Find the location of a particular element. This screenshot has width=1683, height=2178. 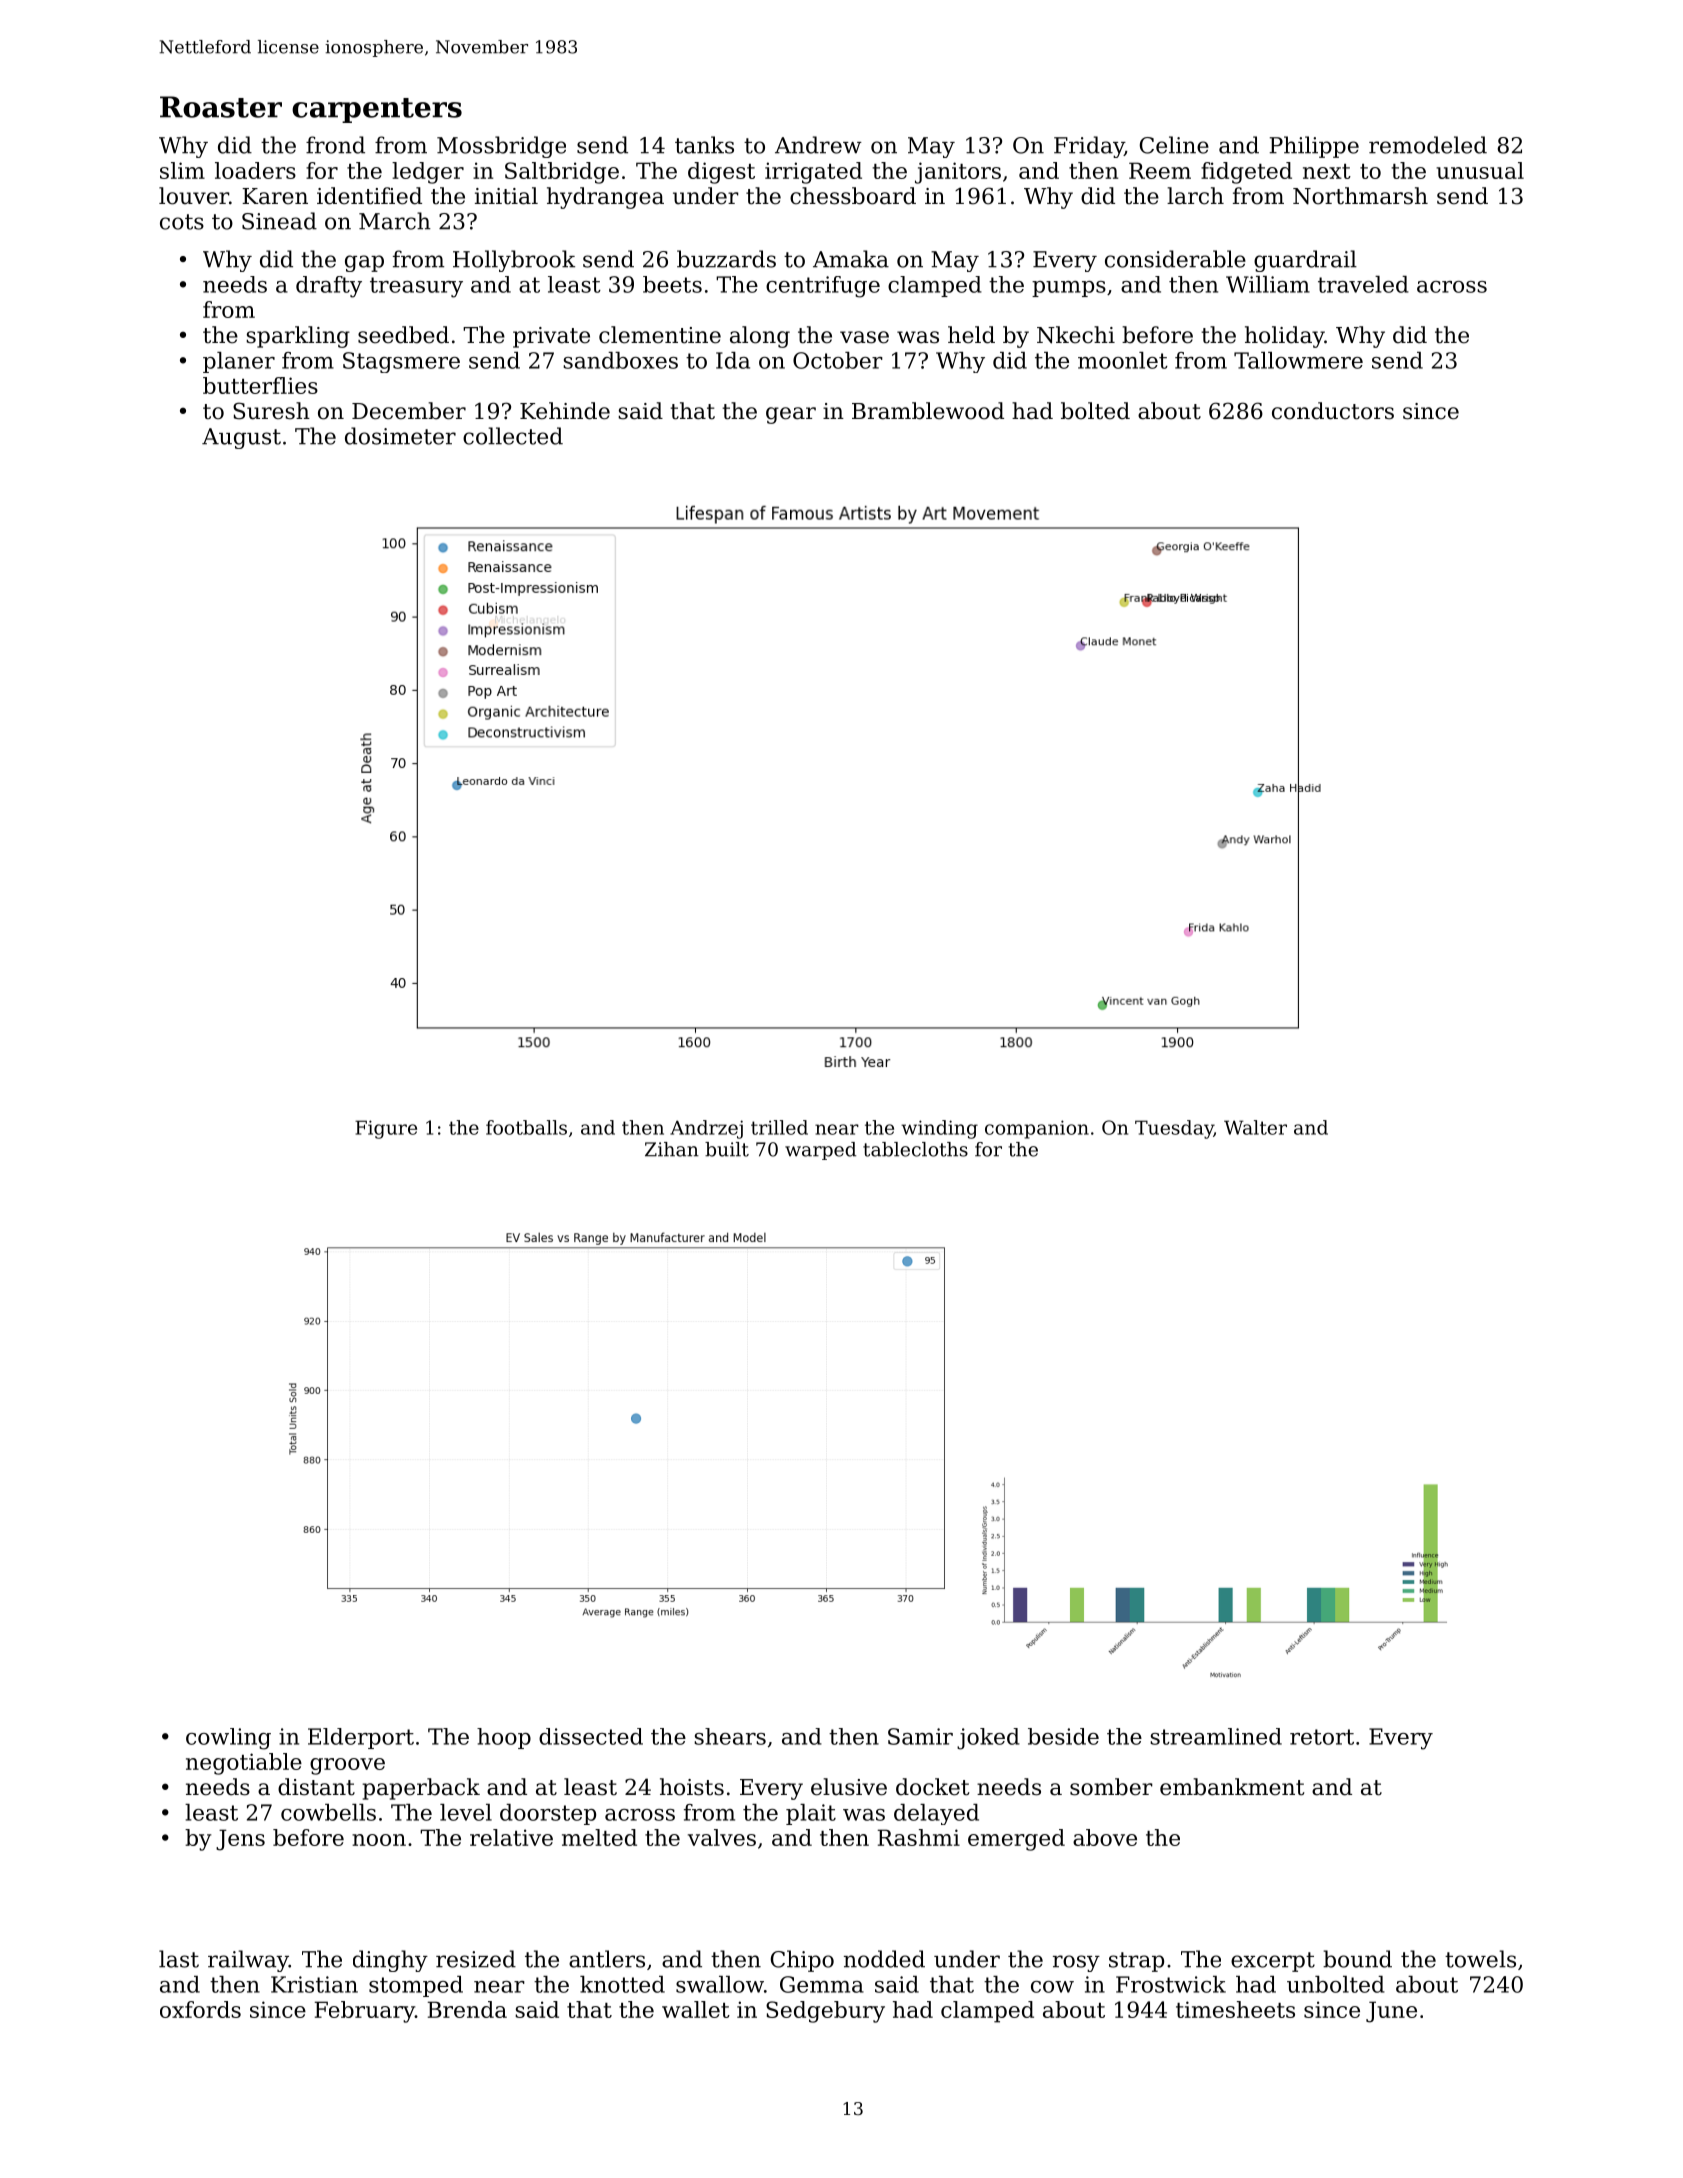

trilled is located at coordinates (779, 1127).
